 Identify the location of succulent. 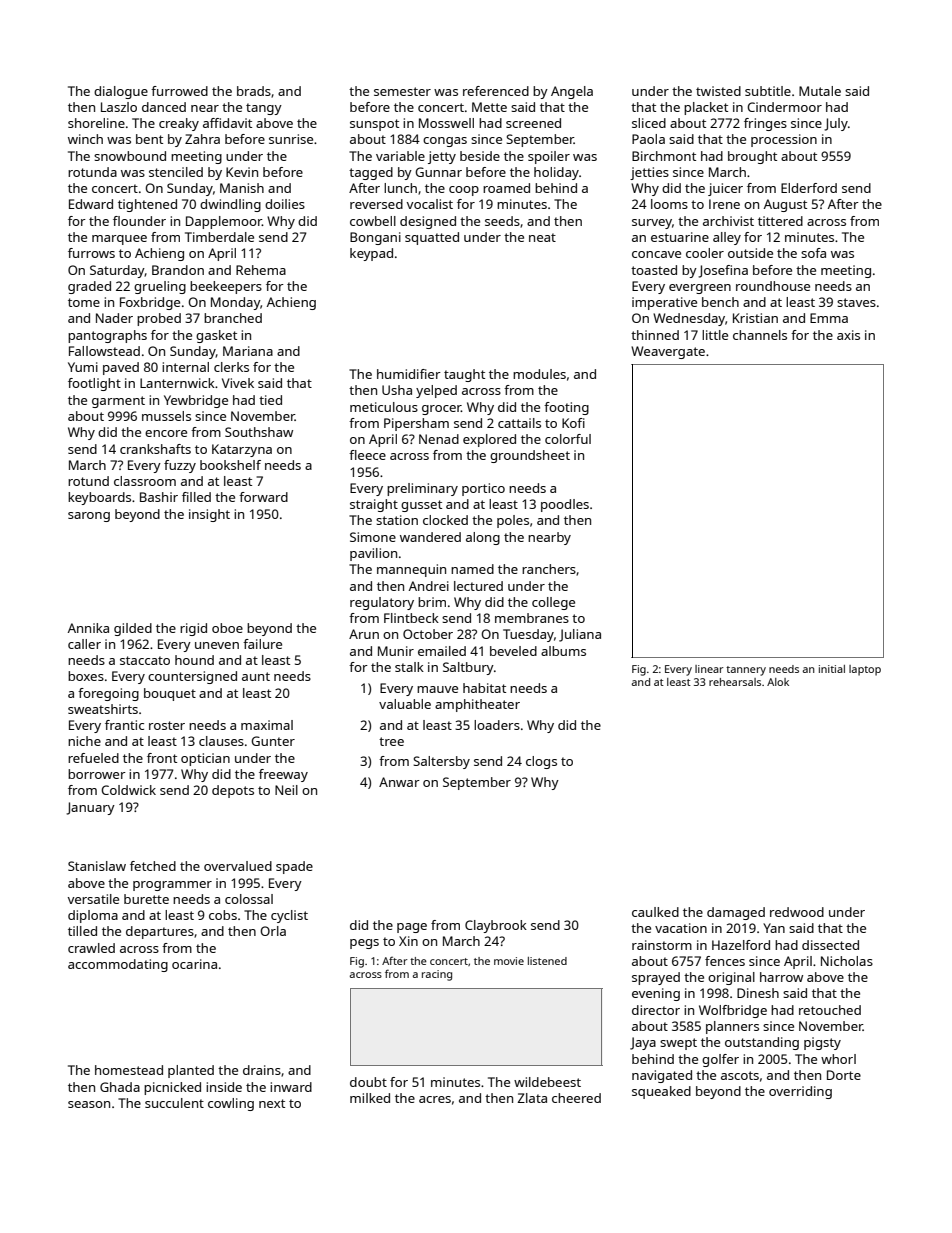
(174, 1103).
